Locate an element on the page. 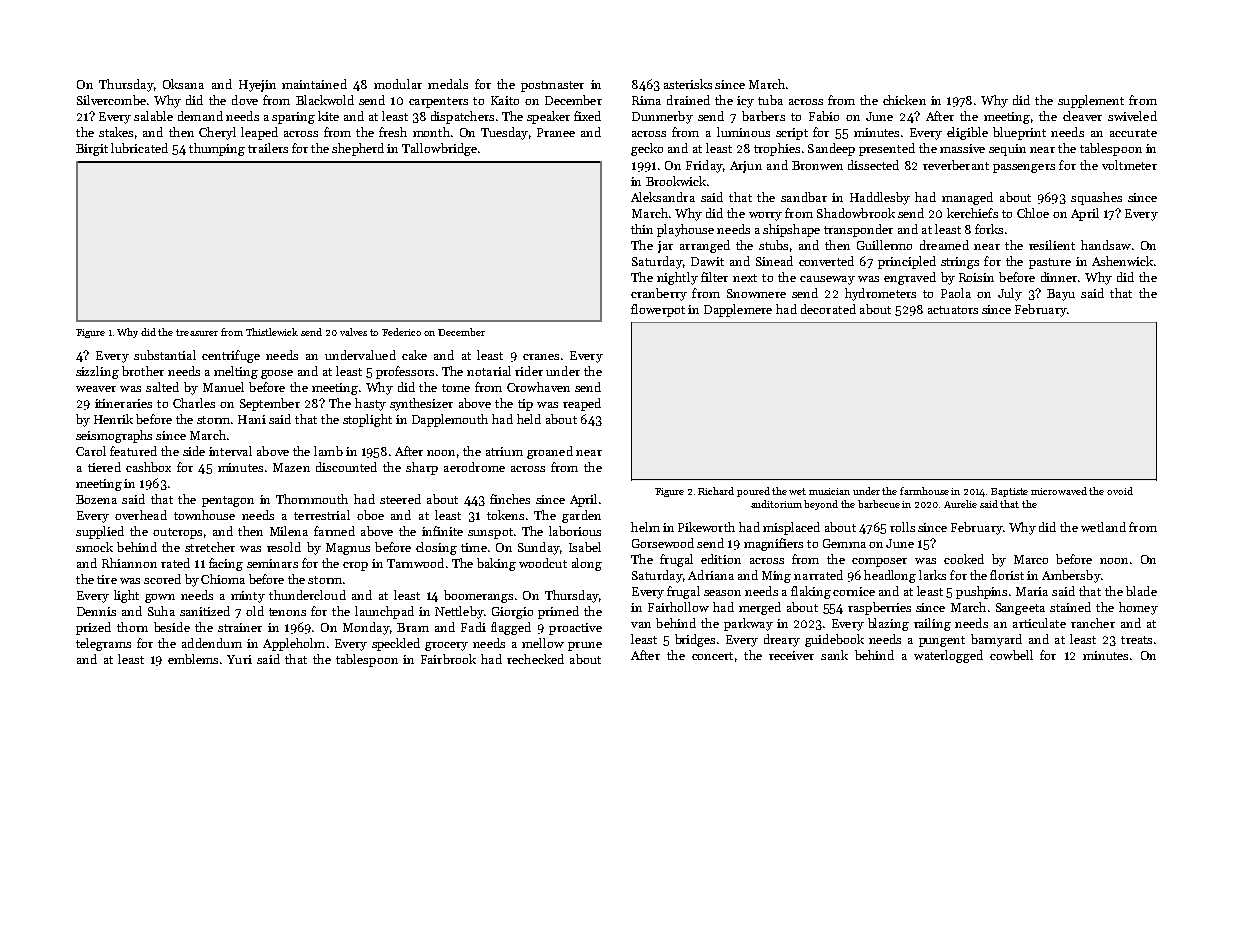  tenons is located at coordinates (287, 612).
